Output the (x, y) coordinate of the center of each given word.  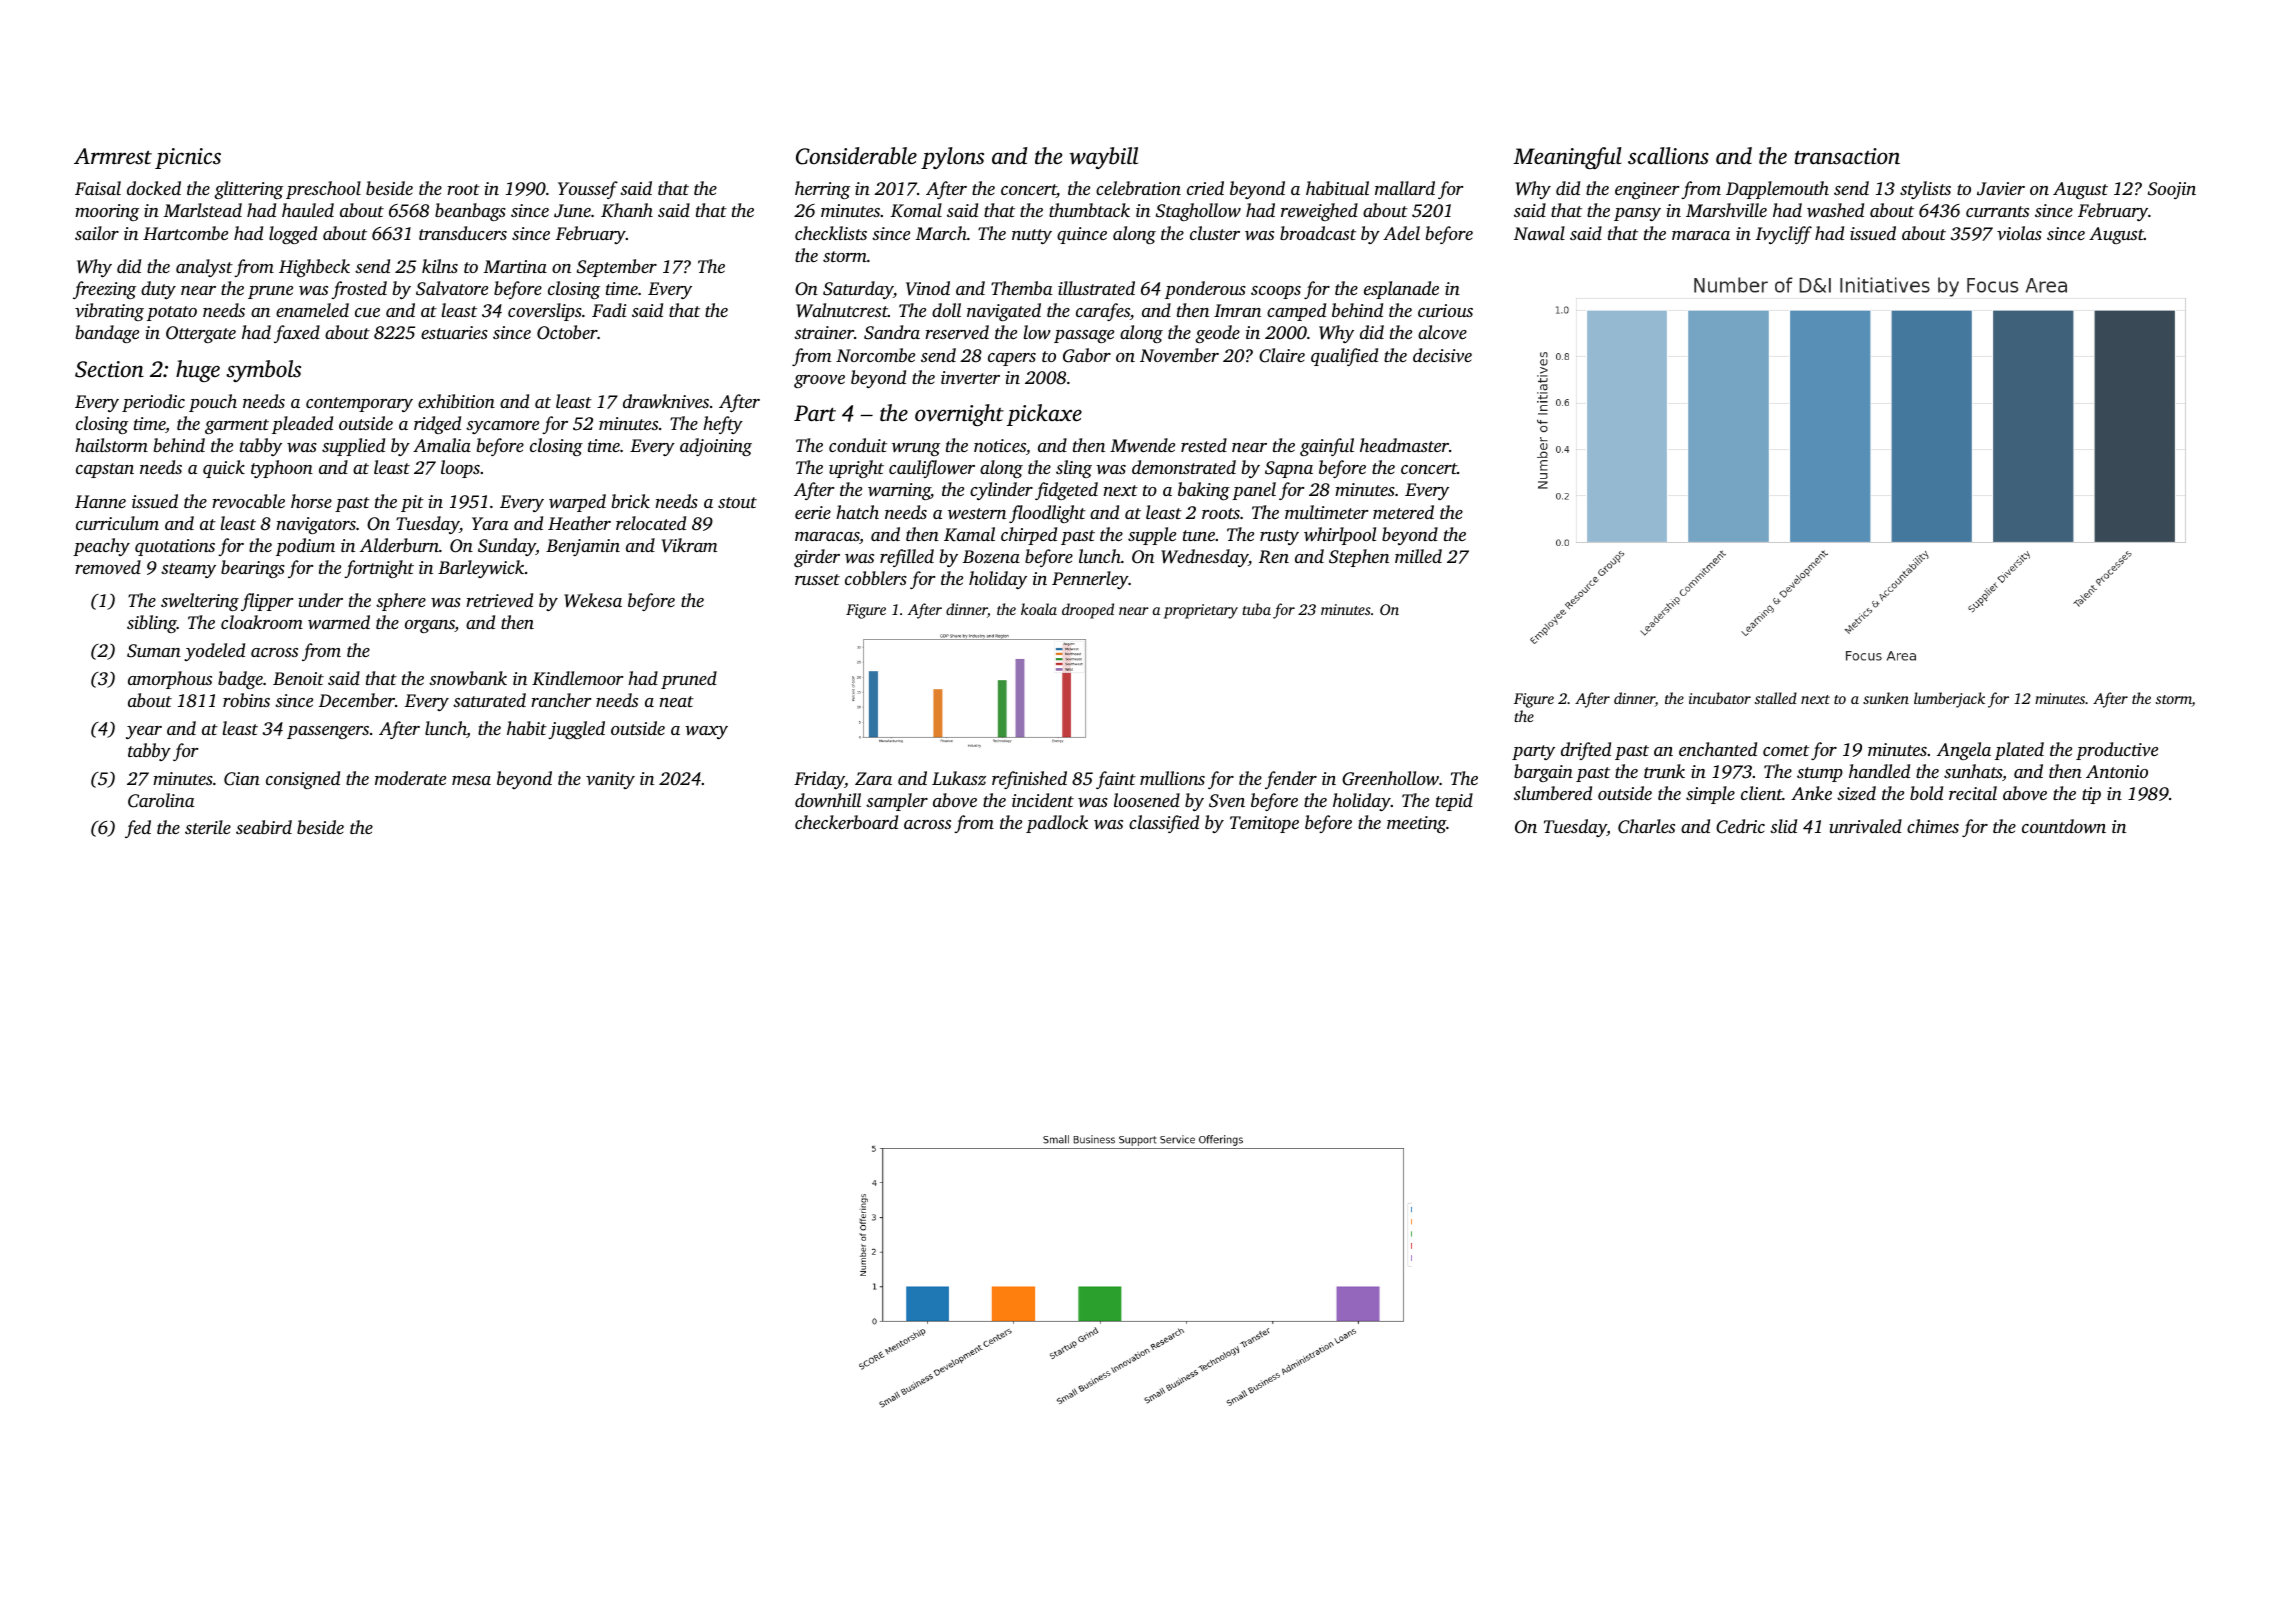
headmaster (1404, 445)
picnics (188, 158)
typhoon (282, 469)
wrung (916, 449)
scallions (1668, 156)
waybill (1103, 158)
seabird (264, 827)
